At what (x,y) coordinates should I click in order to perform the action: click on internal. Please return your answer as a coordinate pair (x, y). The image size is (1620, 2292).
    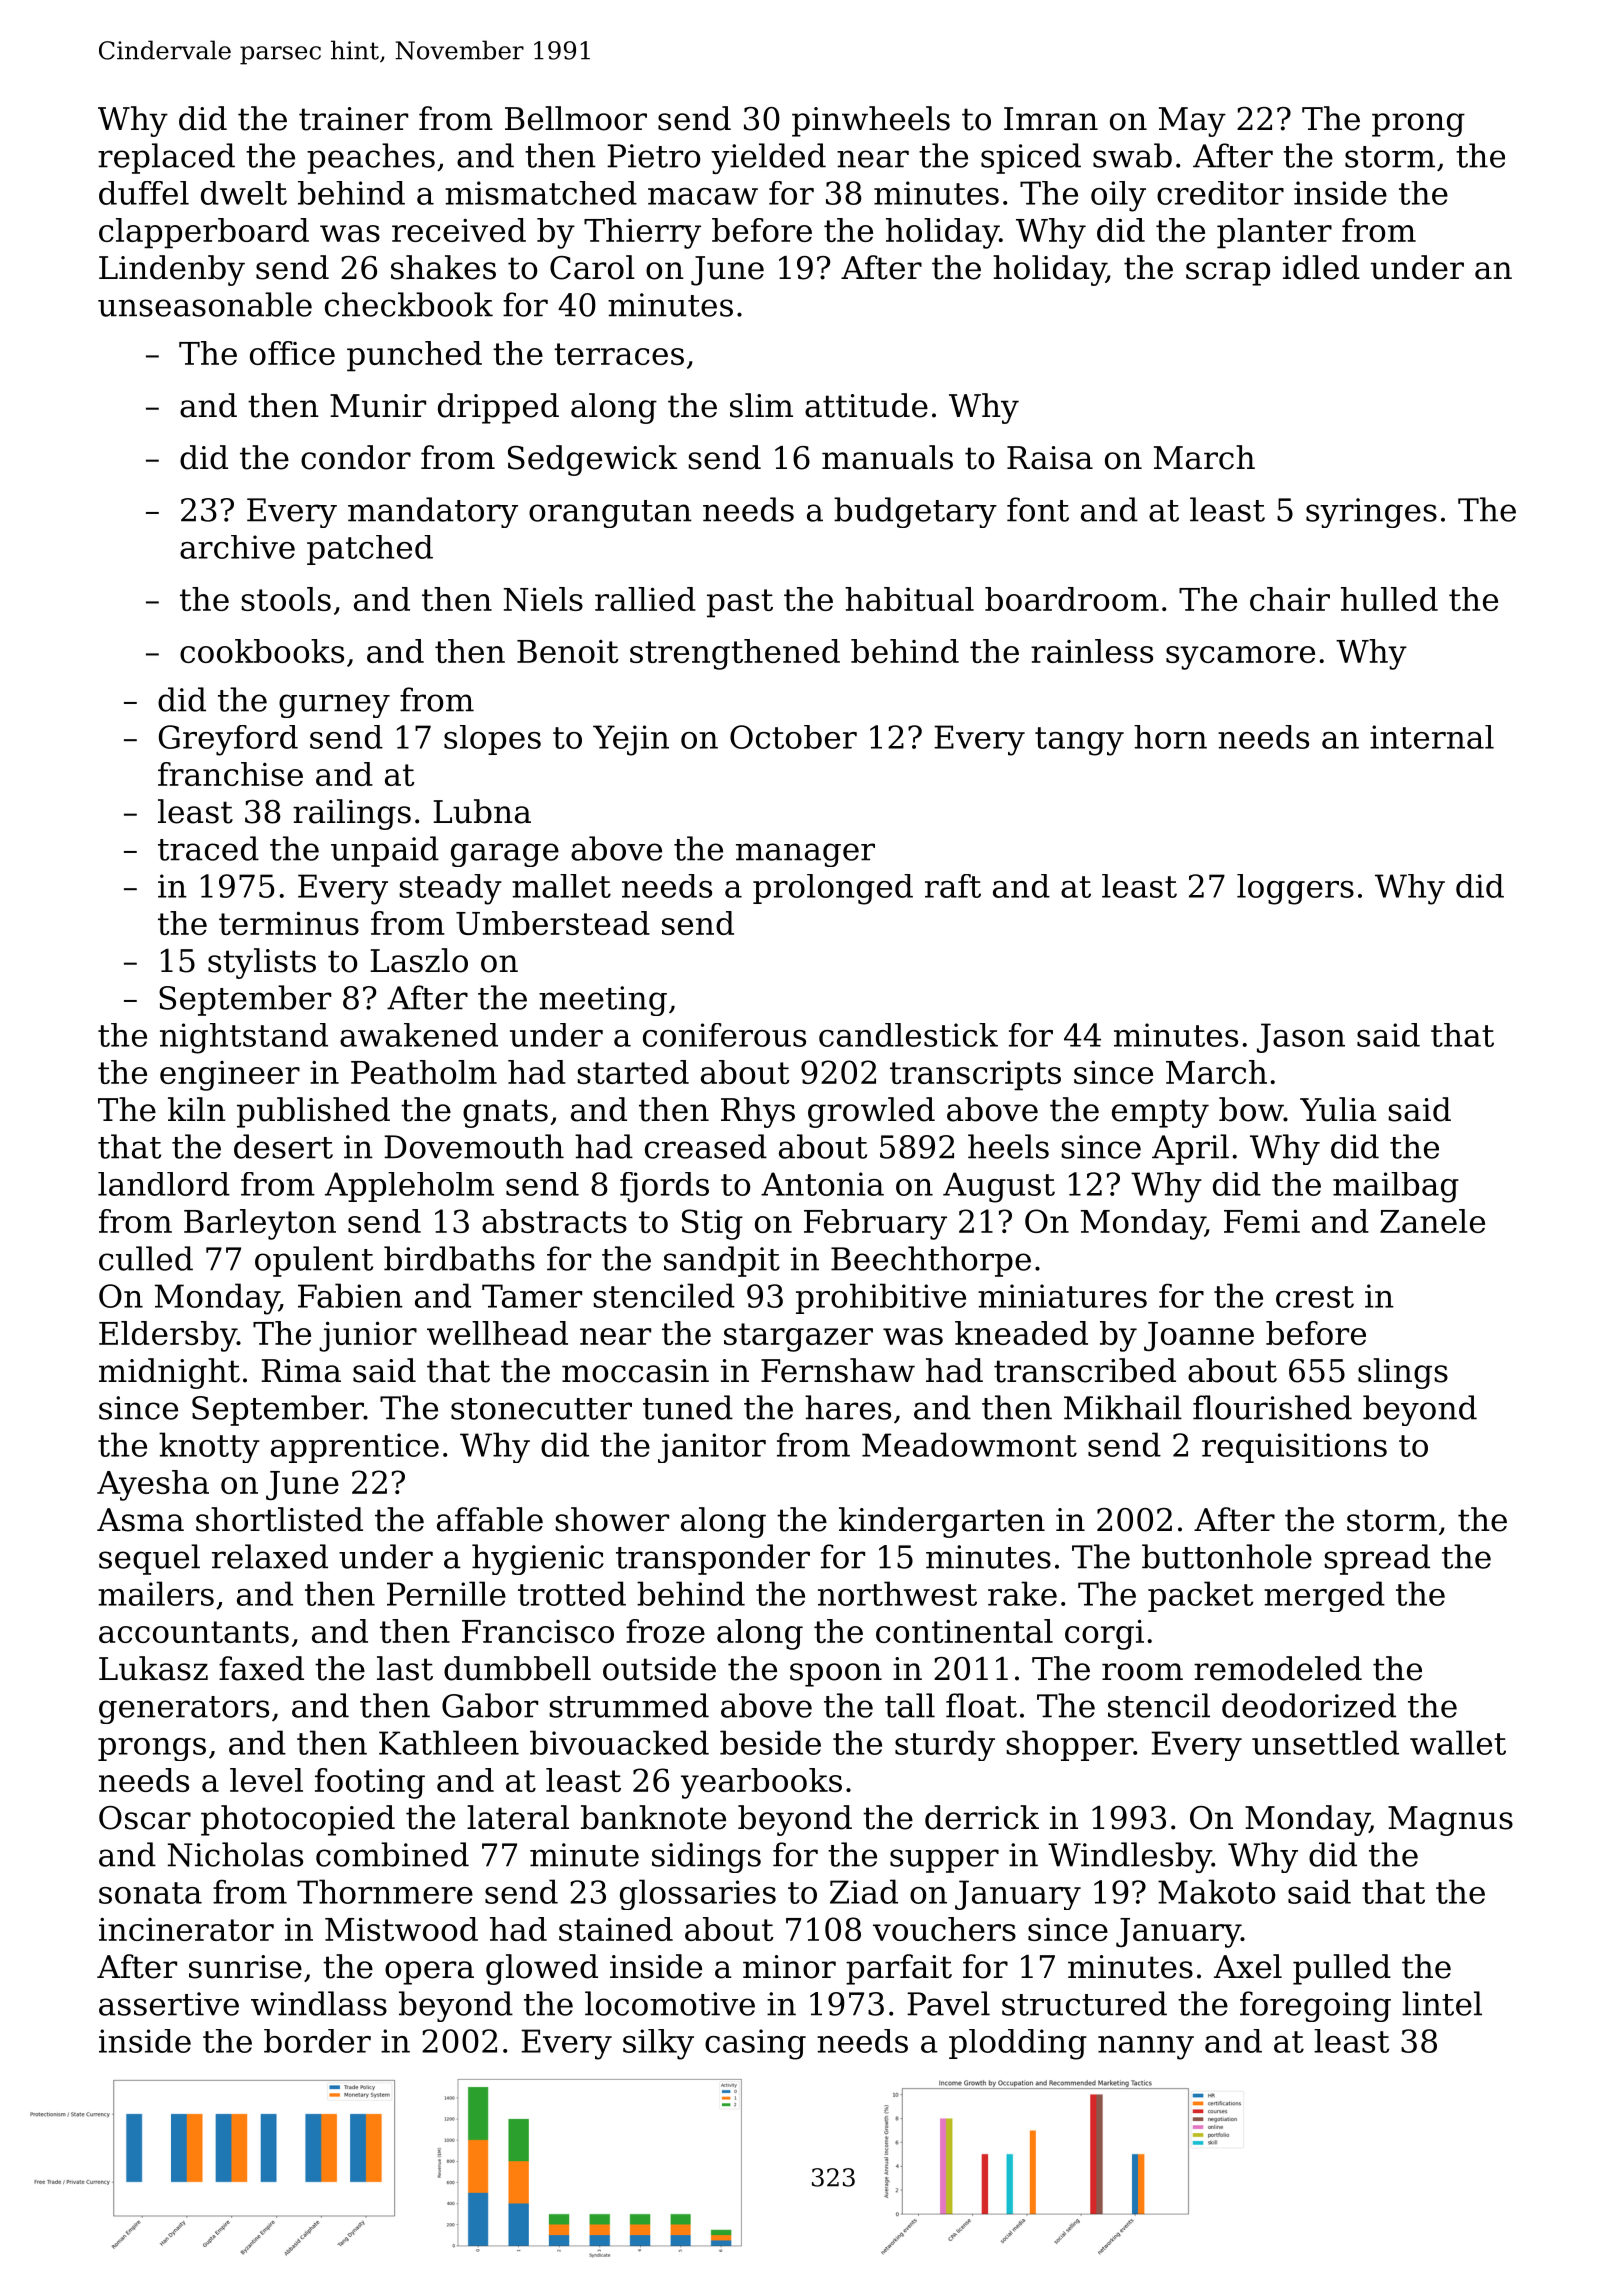
    Looking at the image, I should click on (1432, 737).
